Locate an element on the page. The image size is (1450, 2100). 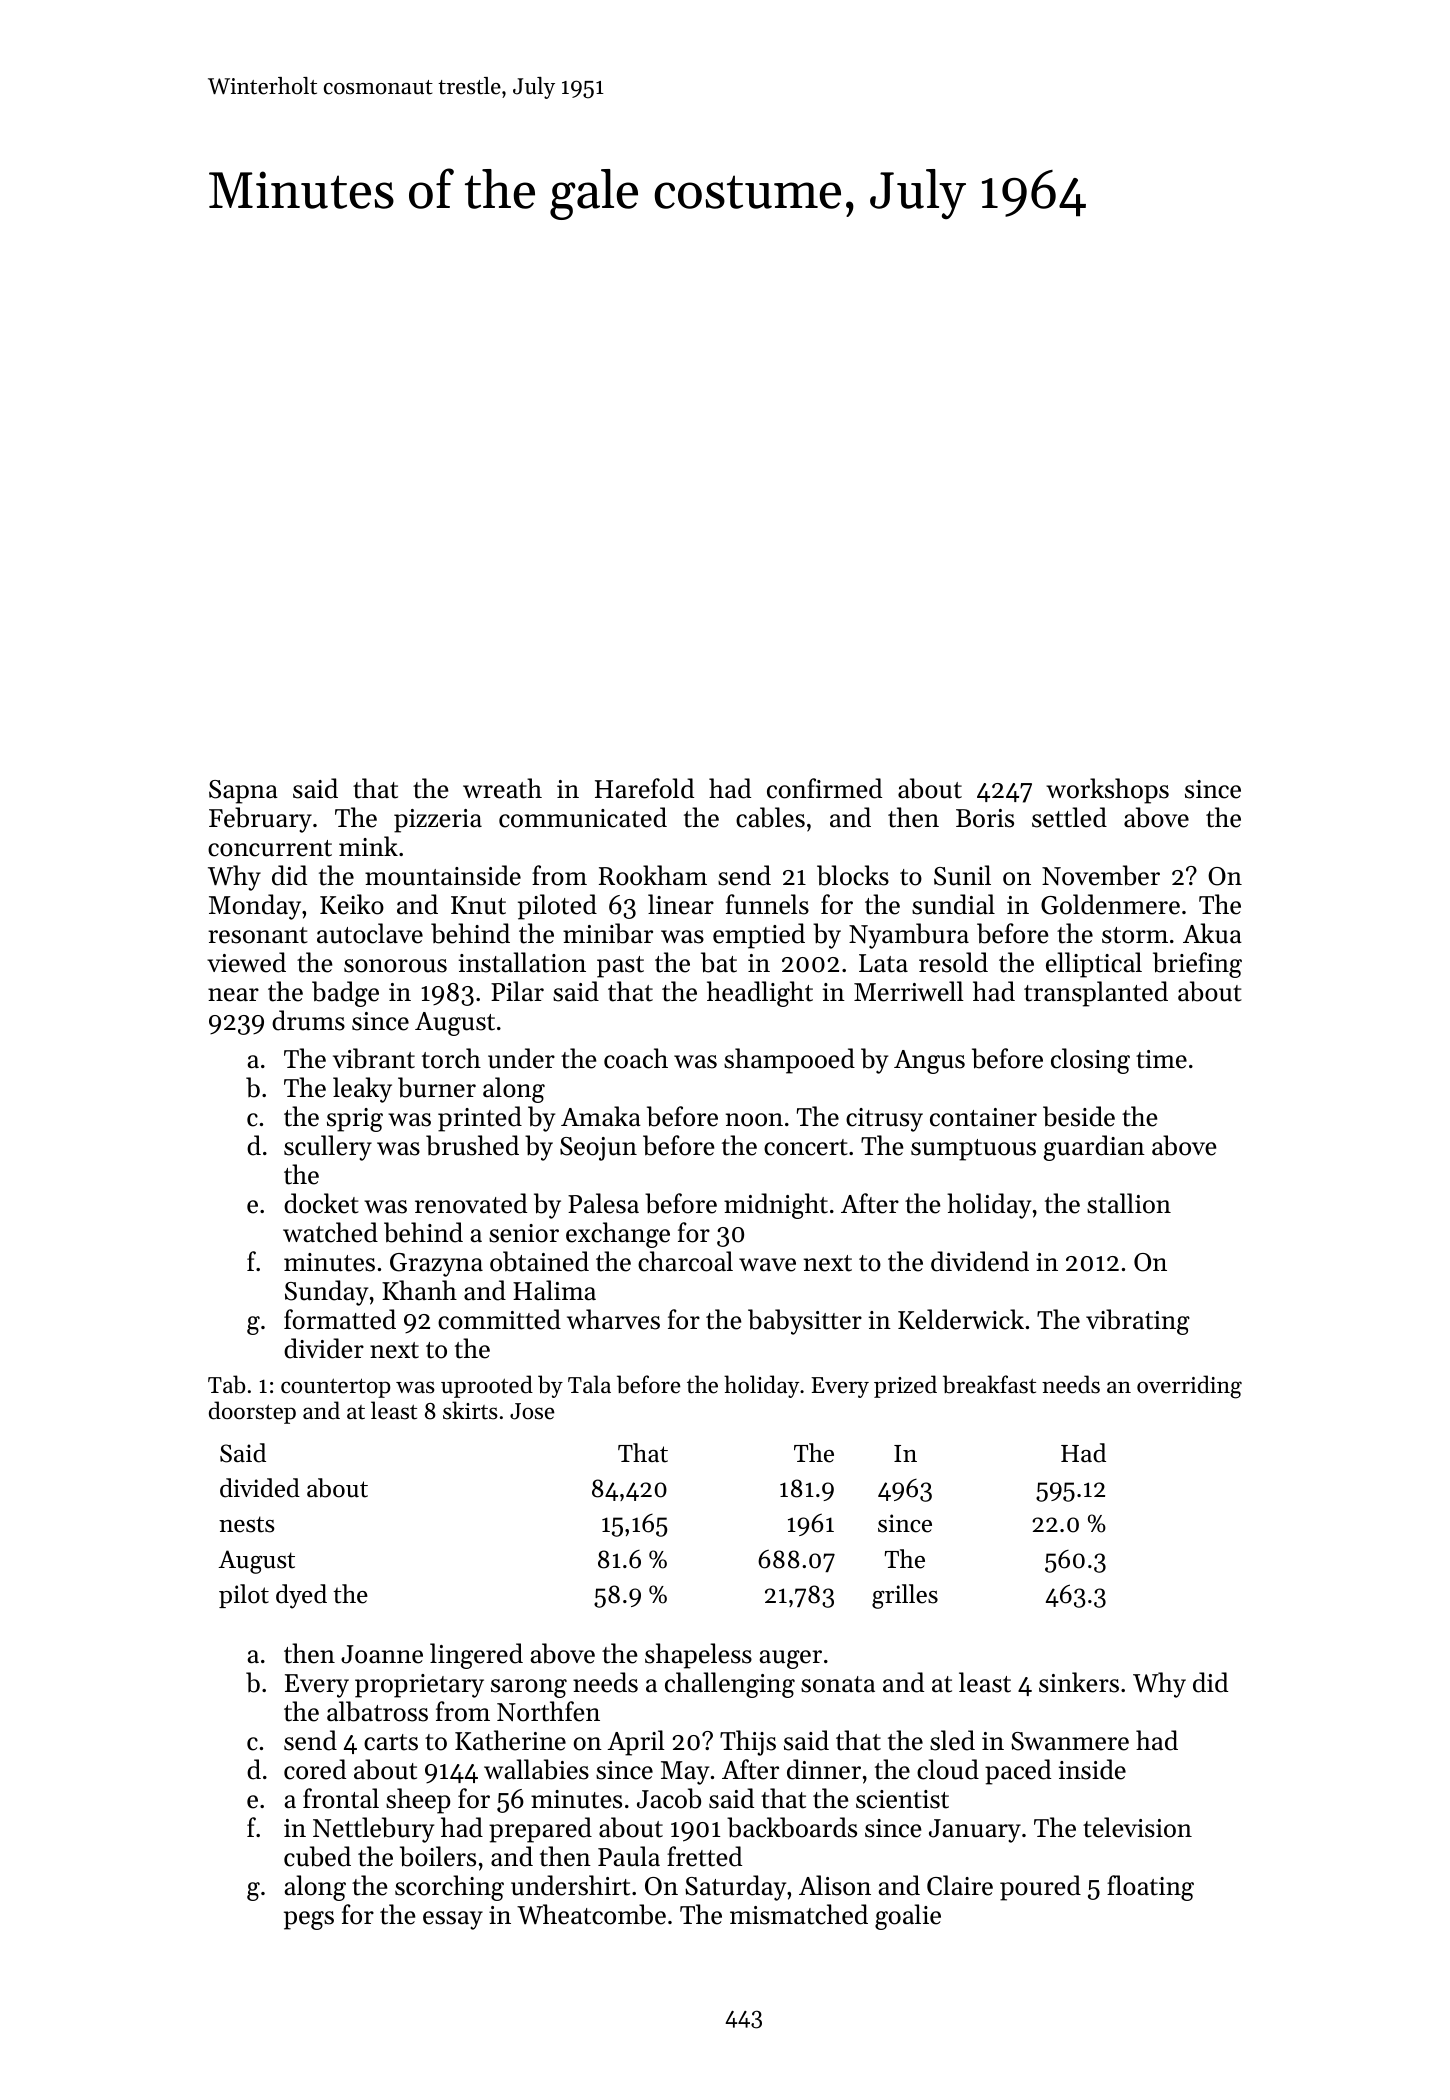
time is located at coordinates (1161, 1059).
